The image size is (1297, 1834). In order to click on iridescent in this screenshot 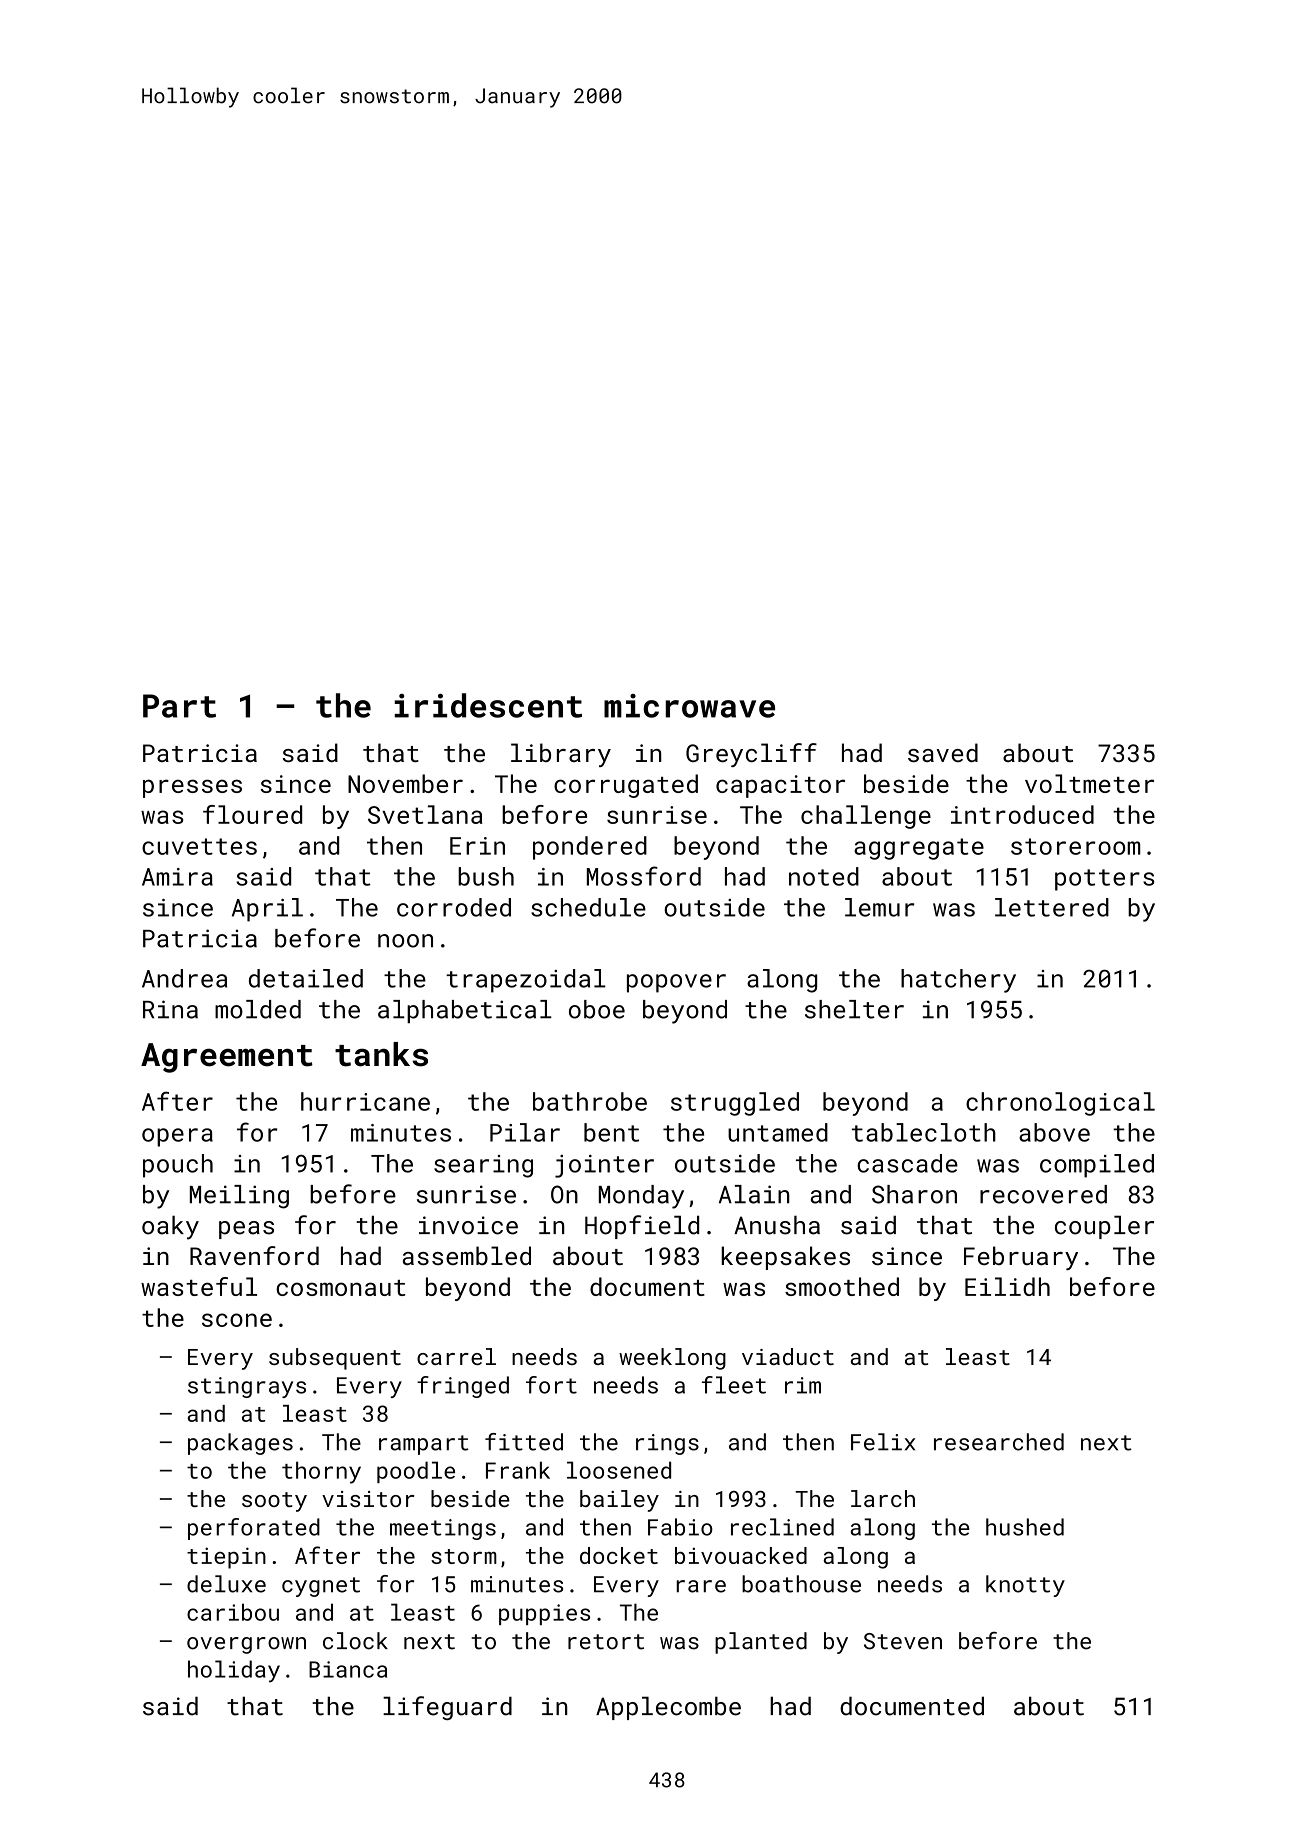, I will do `click(488, 705)`.
